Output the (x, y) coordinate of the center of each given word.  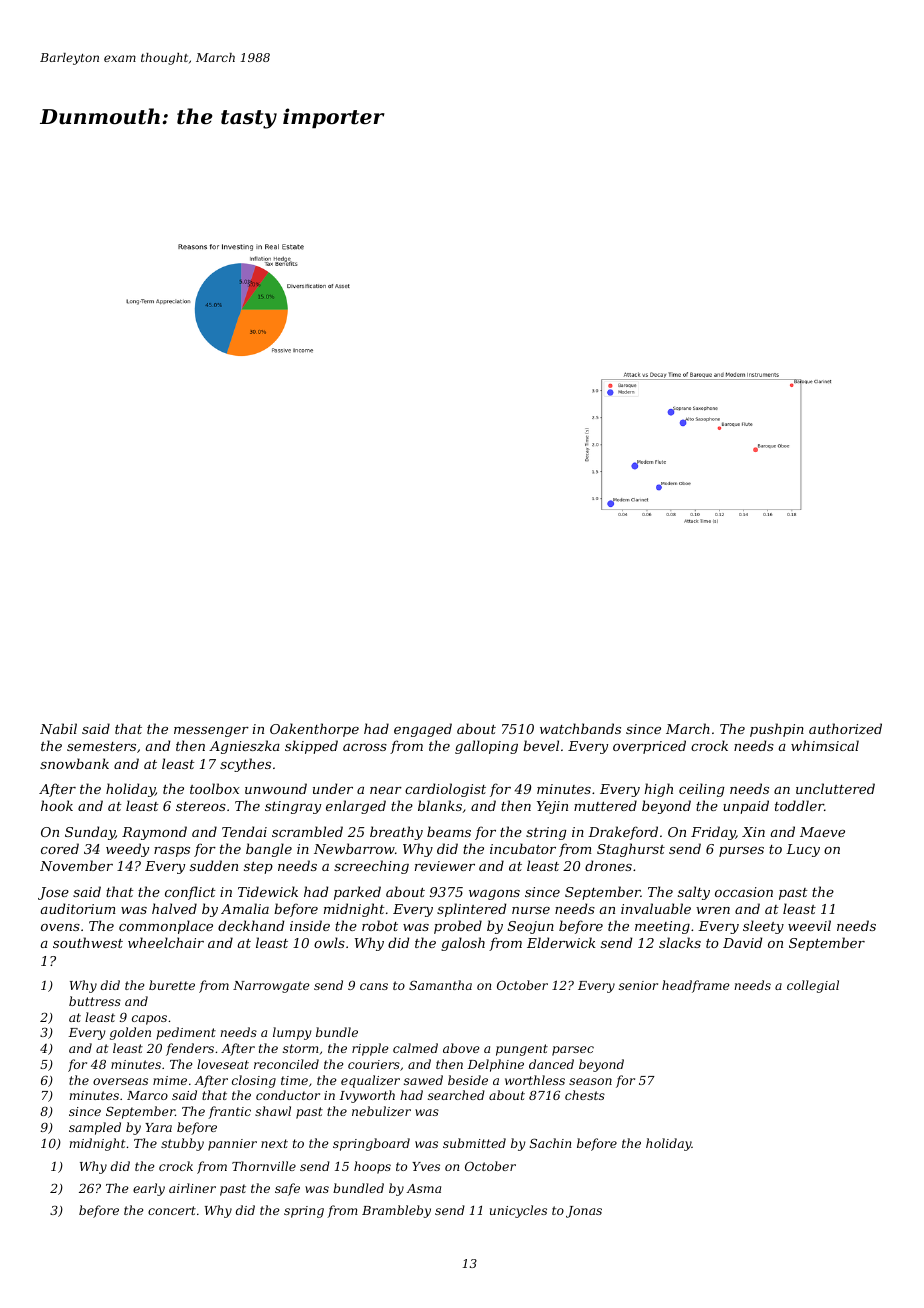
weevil (809, 925)
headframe (695, 986)
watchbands (580, 728)
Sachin (550, 1143)
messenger (211, 732)
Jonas (584, 1212)
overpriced (649, 747)
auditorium (78, 908)
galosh (463, 944)
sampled (95, 1128)
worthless (535, 1080)
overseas (120, 1081)
